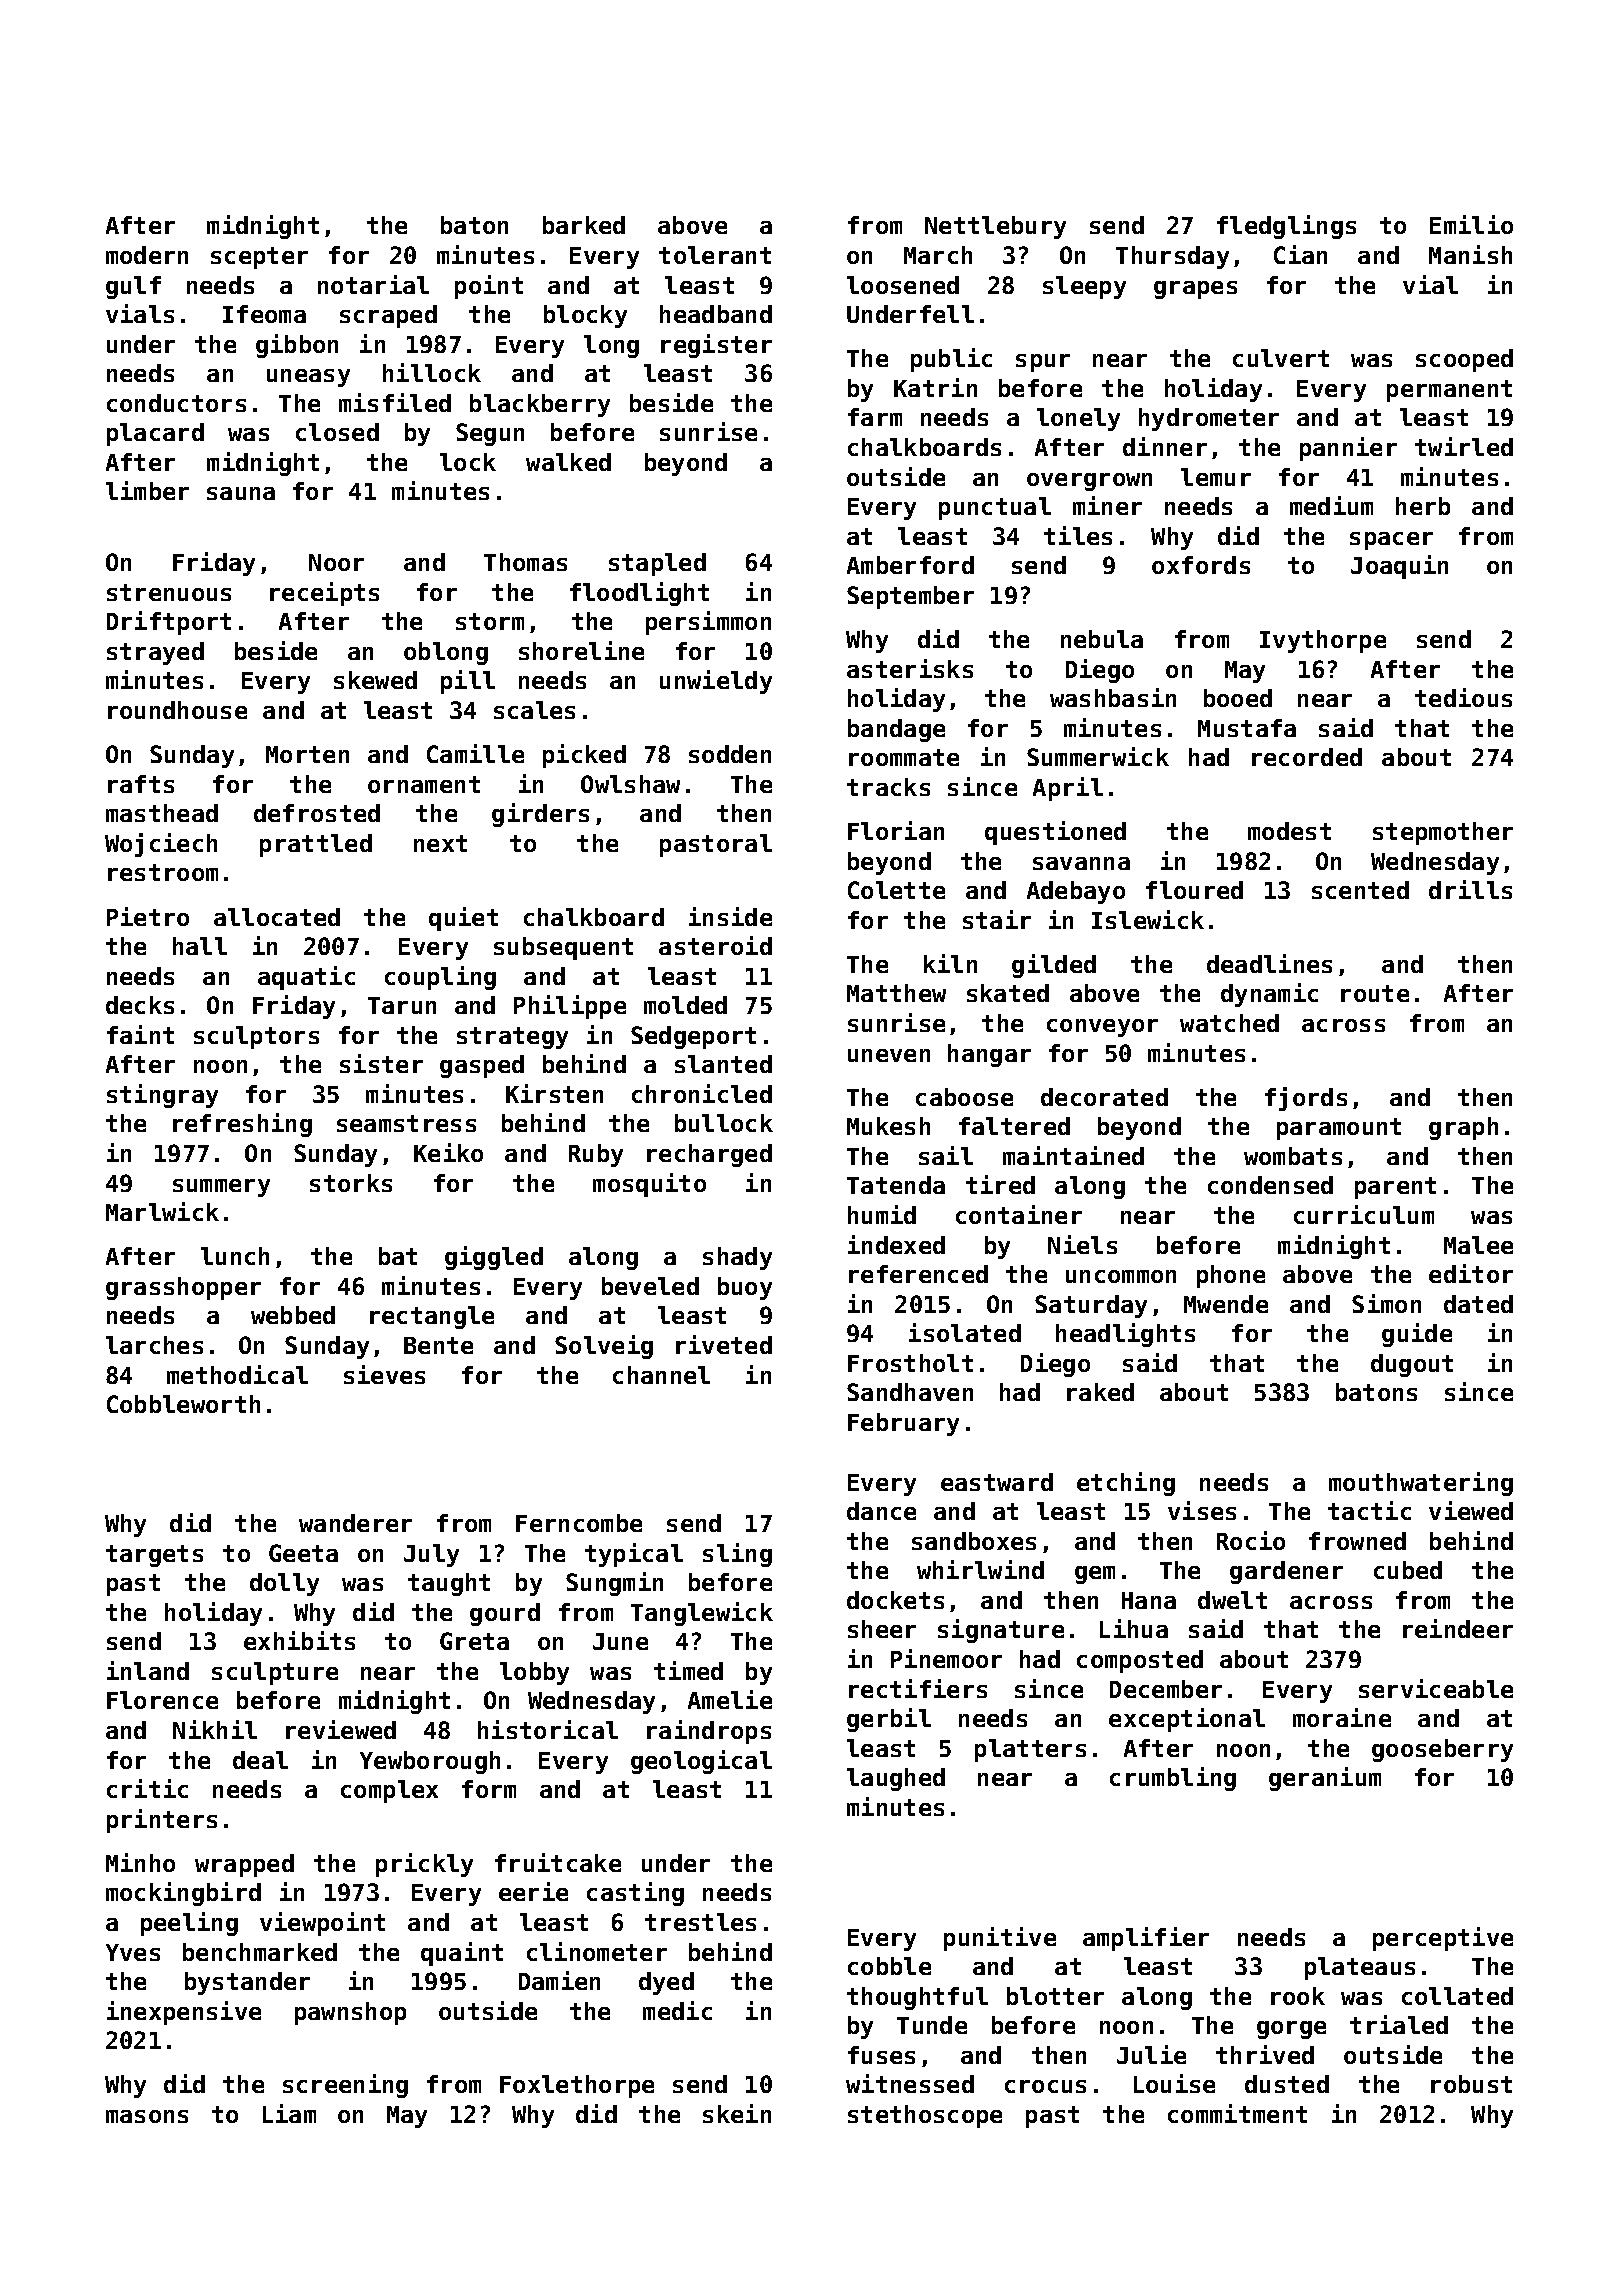 This document has height=2292, width=1620. What do you see at coordinates (147, 1788) in the document?
I see `critic` at bounding box center [147, 1788].
